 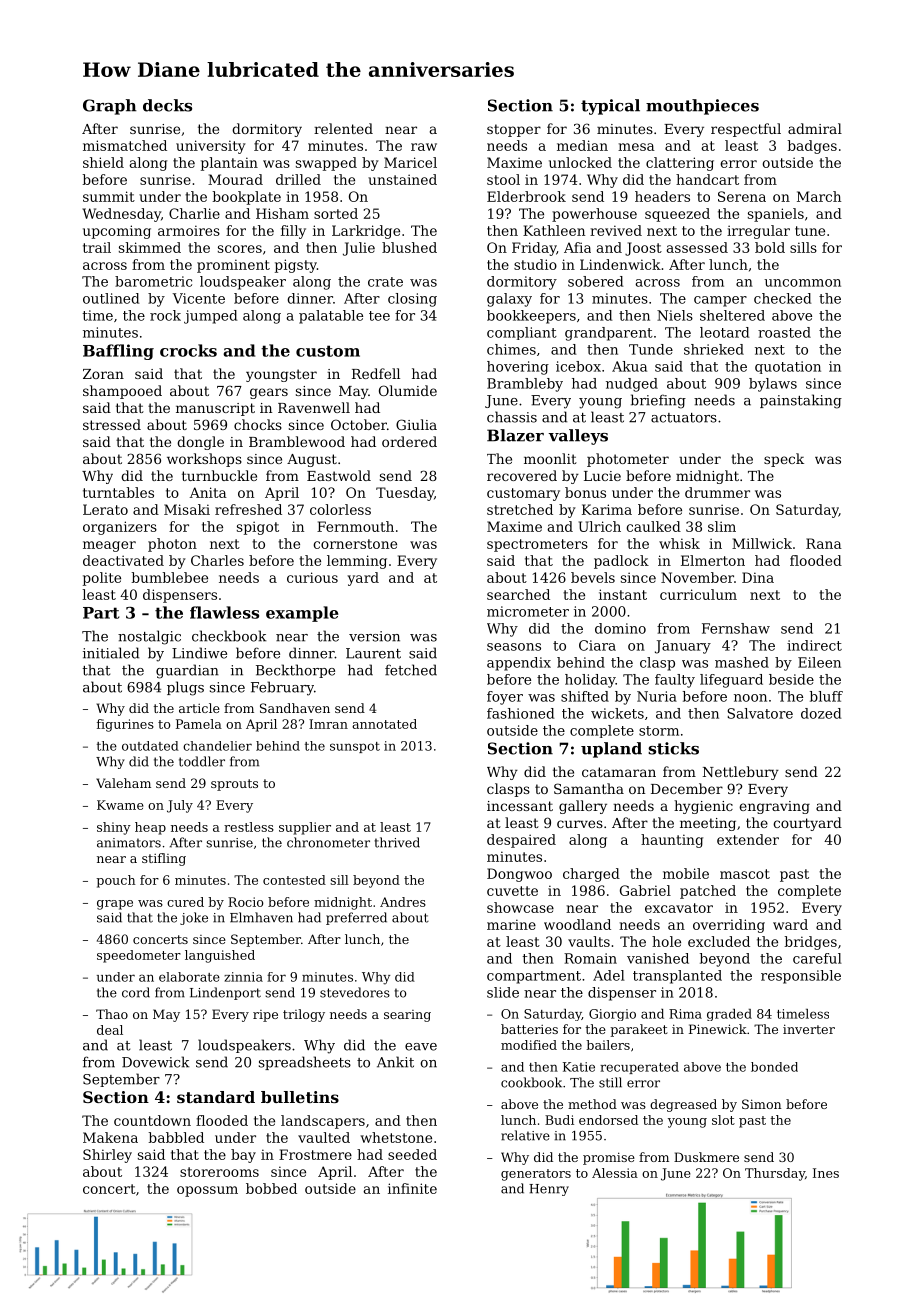 What do you see at coordinates (537, 545) in the document?
I see `spectrometers` at bounding box center [537, 545].
